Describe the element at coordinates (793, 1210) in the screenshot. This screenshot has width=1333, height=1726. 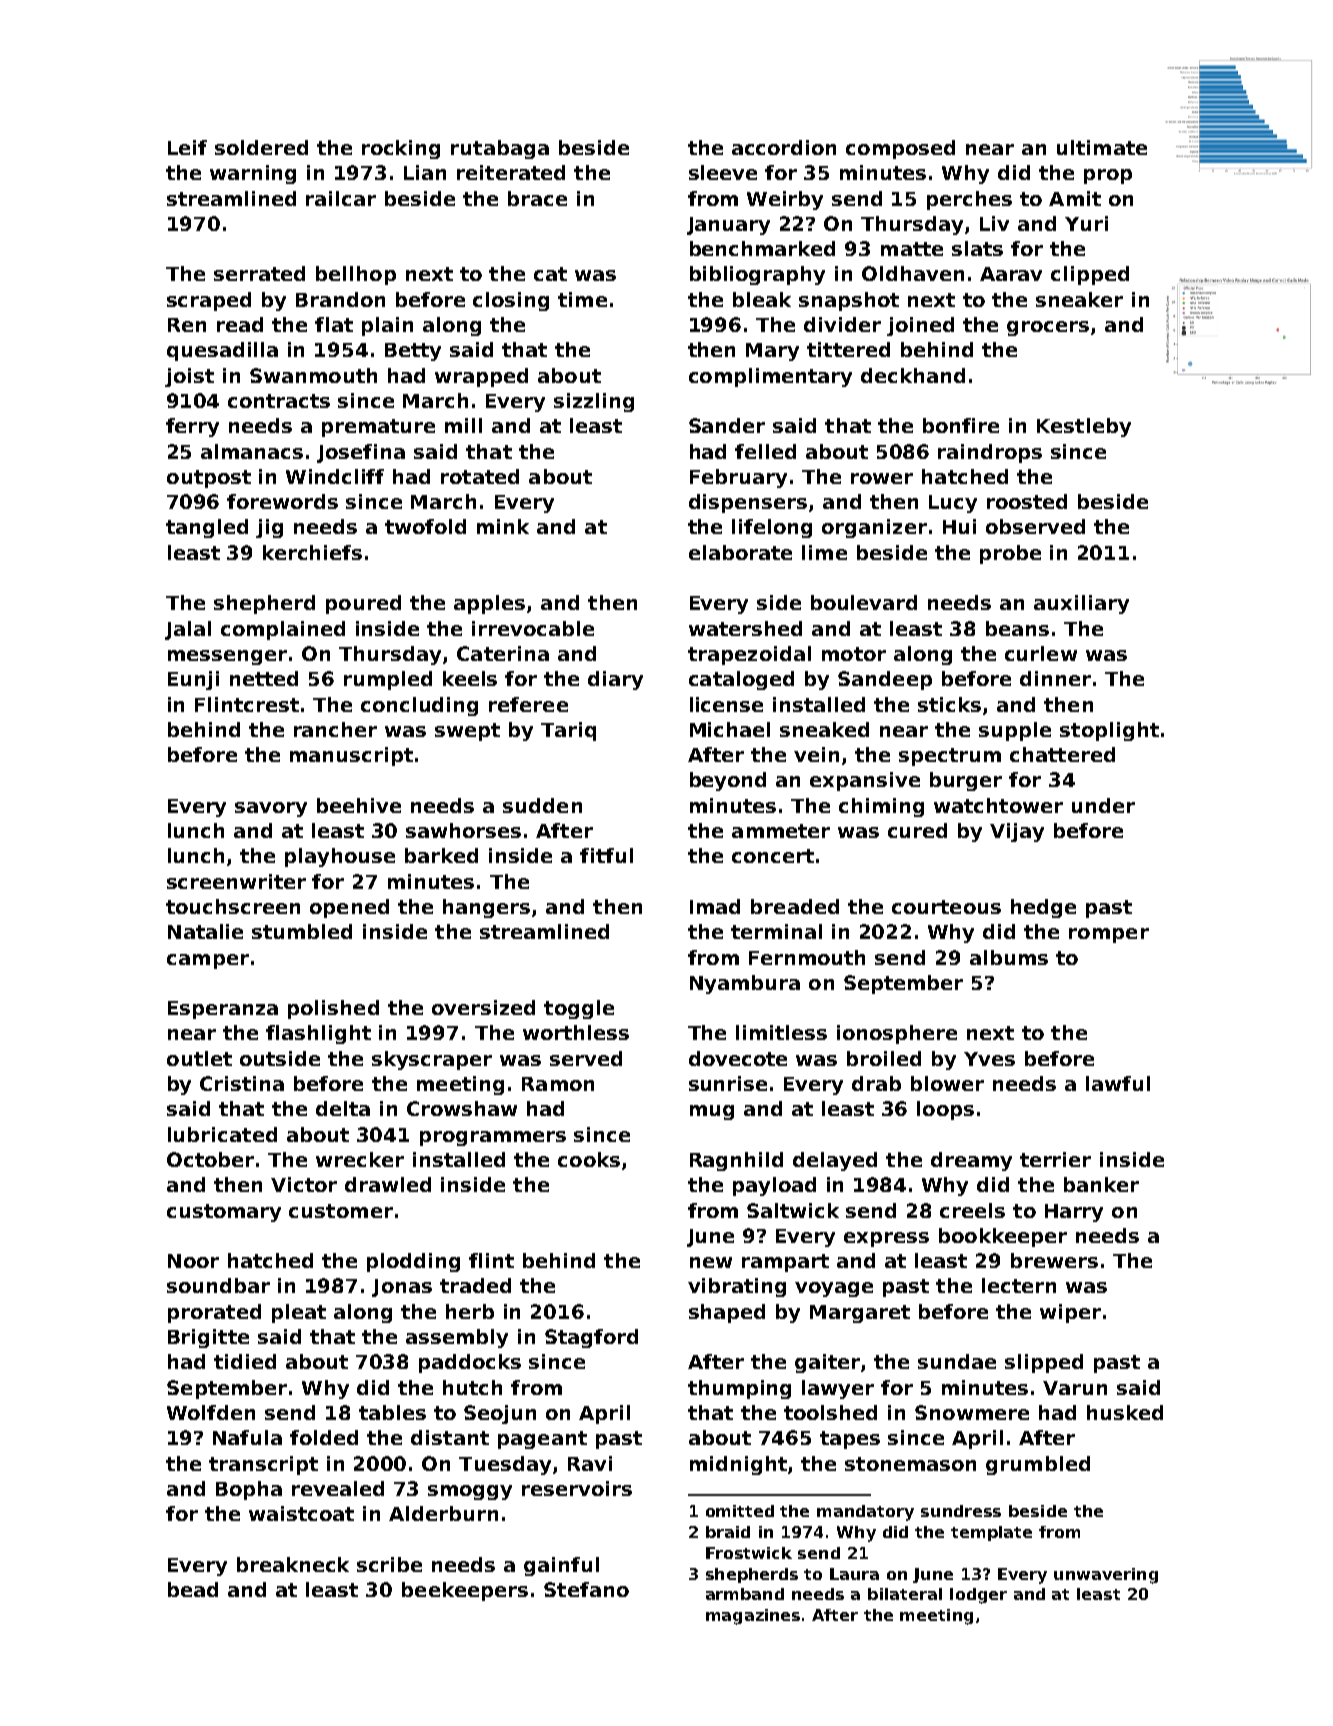
I see `Saltwick` at that location.
